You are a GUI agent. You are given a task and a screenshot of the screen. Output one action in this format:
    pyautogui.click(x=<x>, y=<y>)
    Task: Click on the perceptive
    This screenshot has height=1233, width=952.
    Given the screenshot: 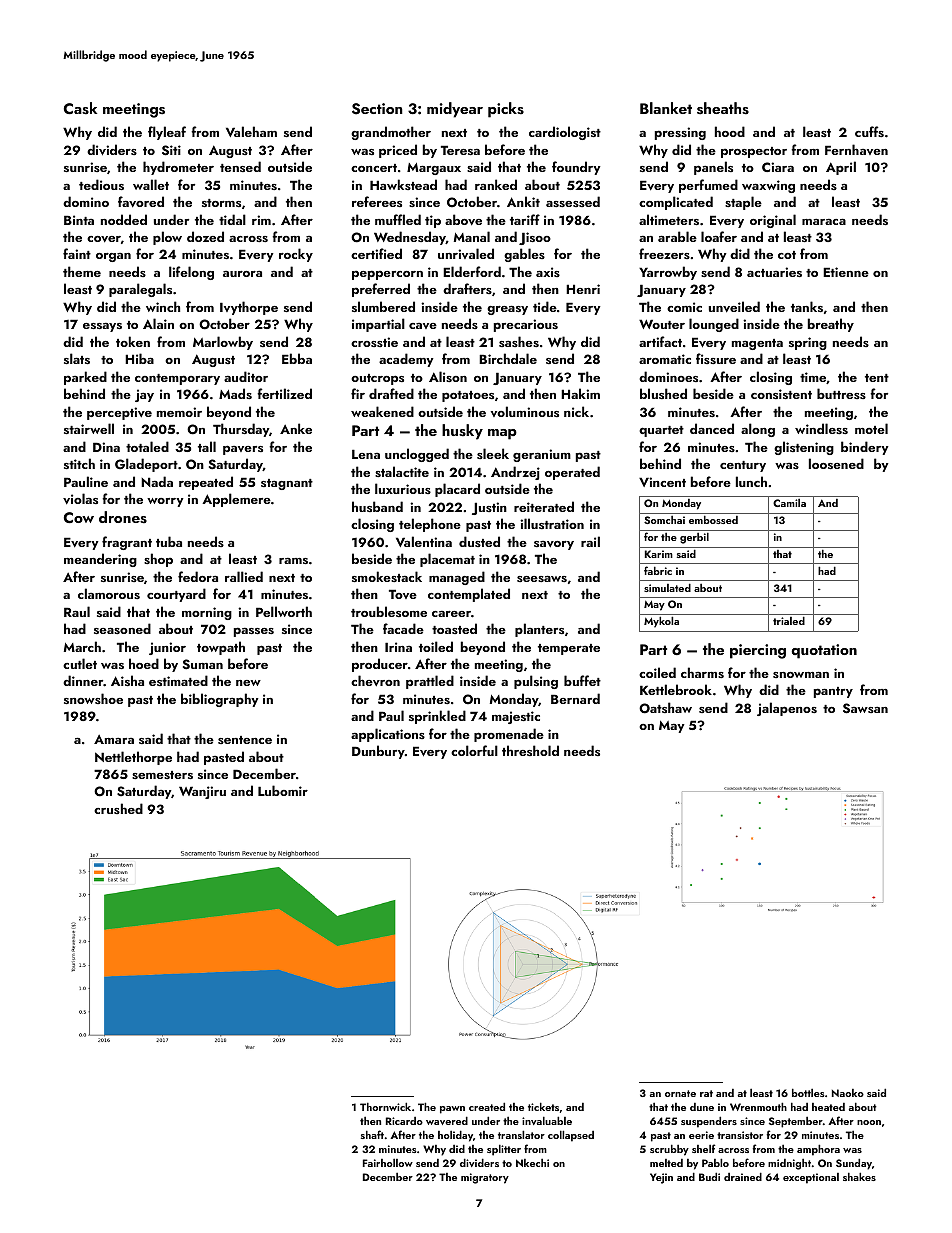 What is the action you would take?
    pyautogui.click(x=119, y=413)
